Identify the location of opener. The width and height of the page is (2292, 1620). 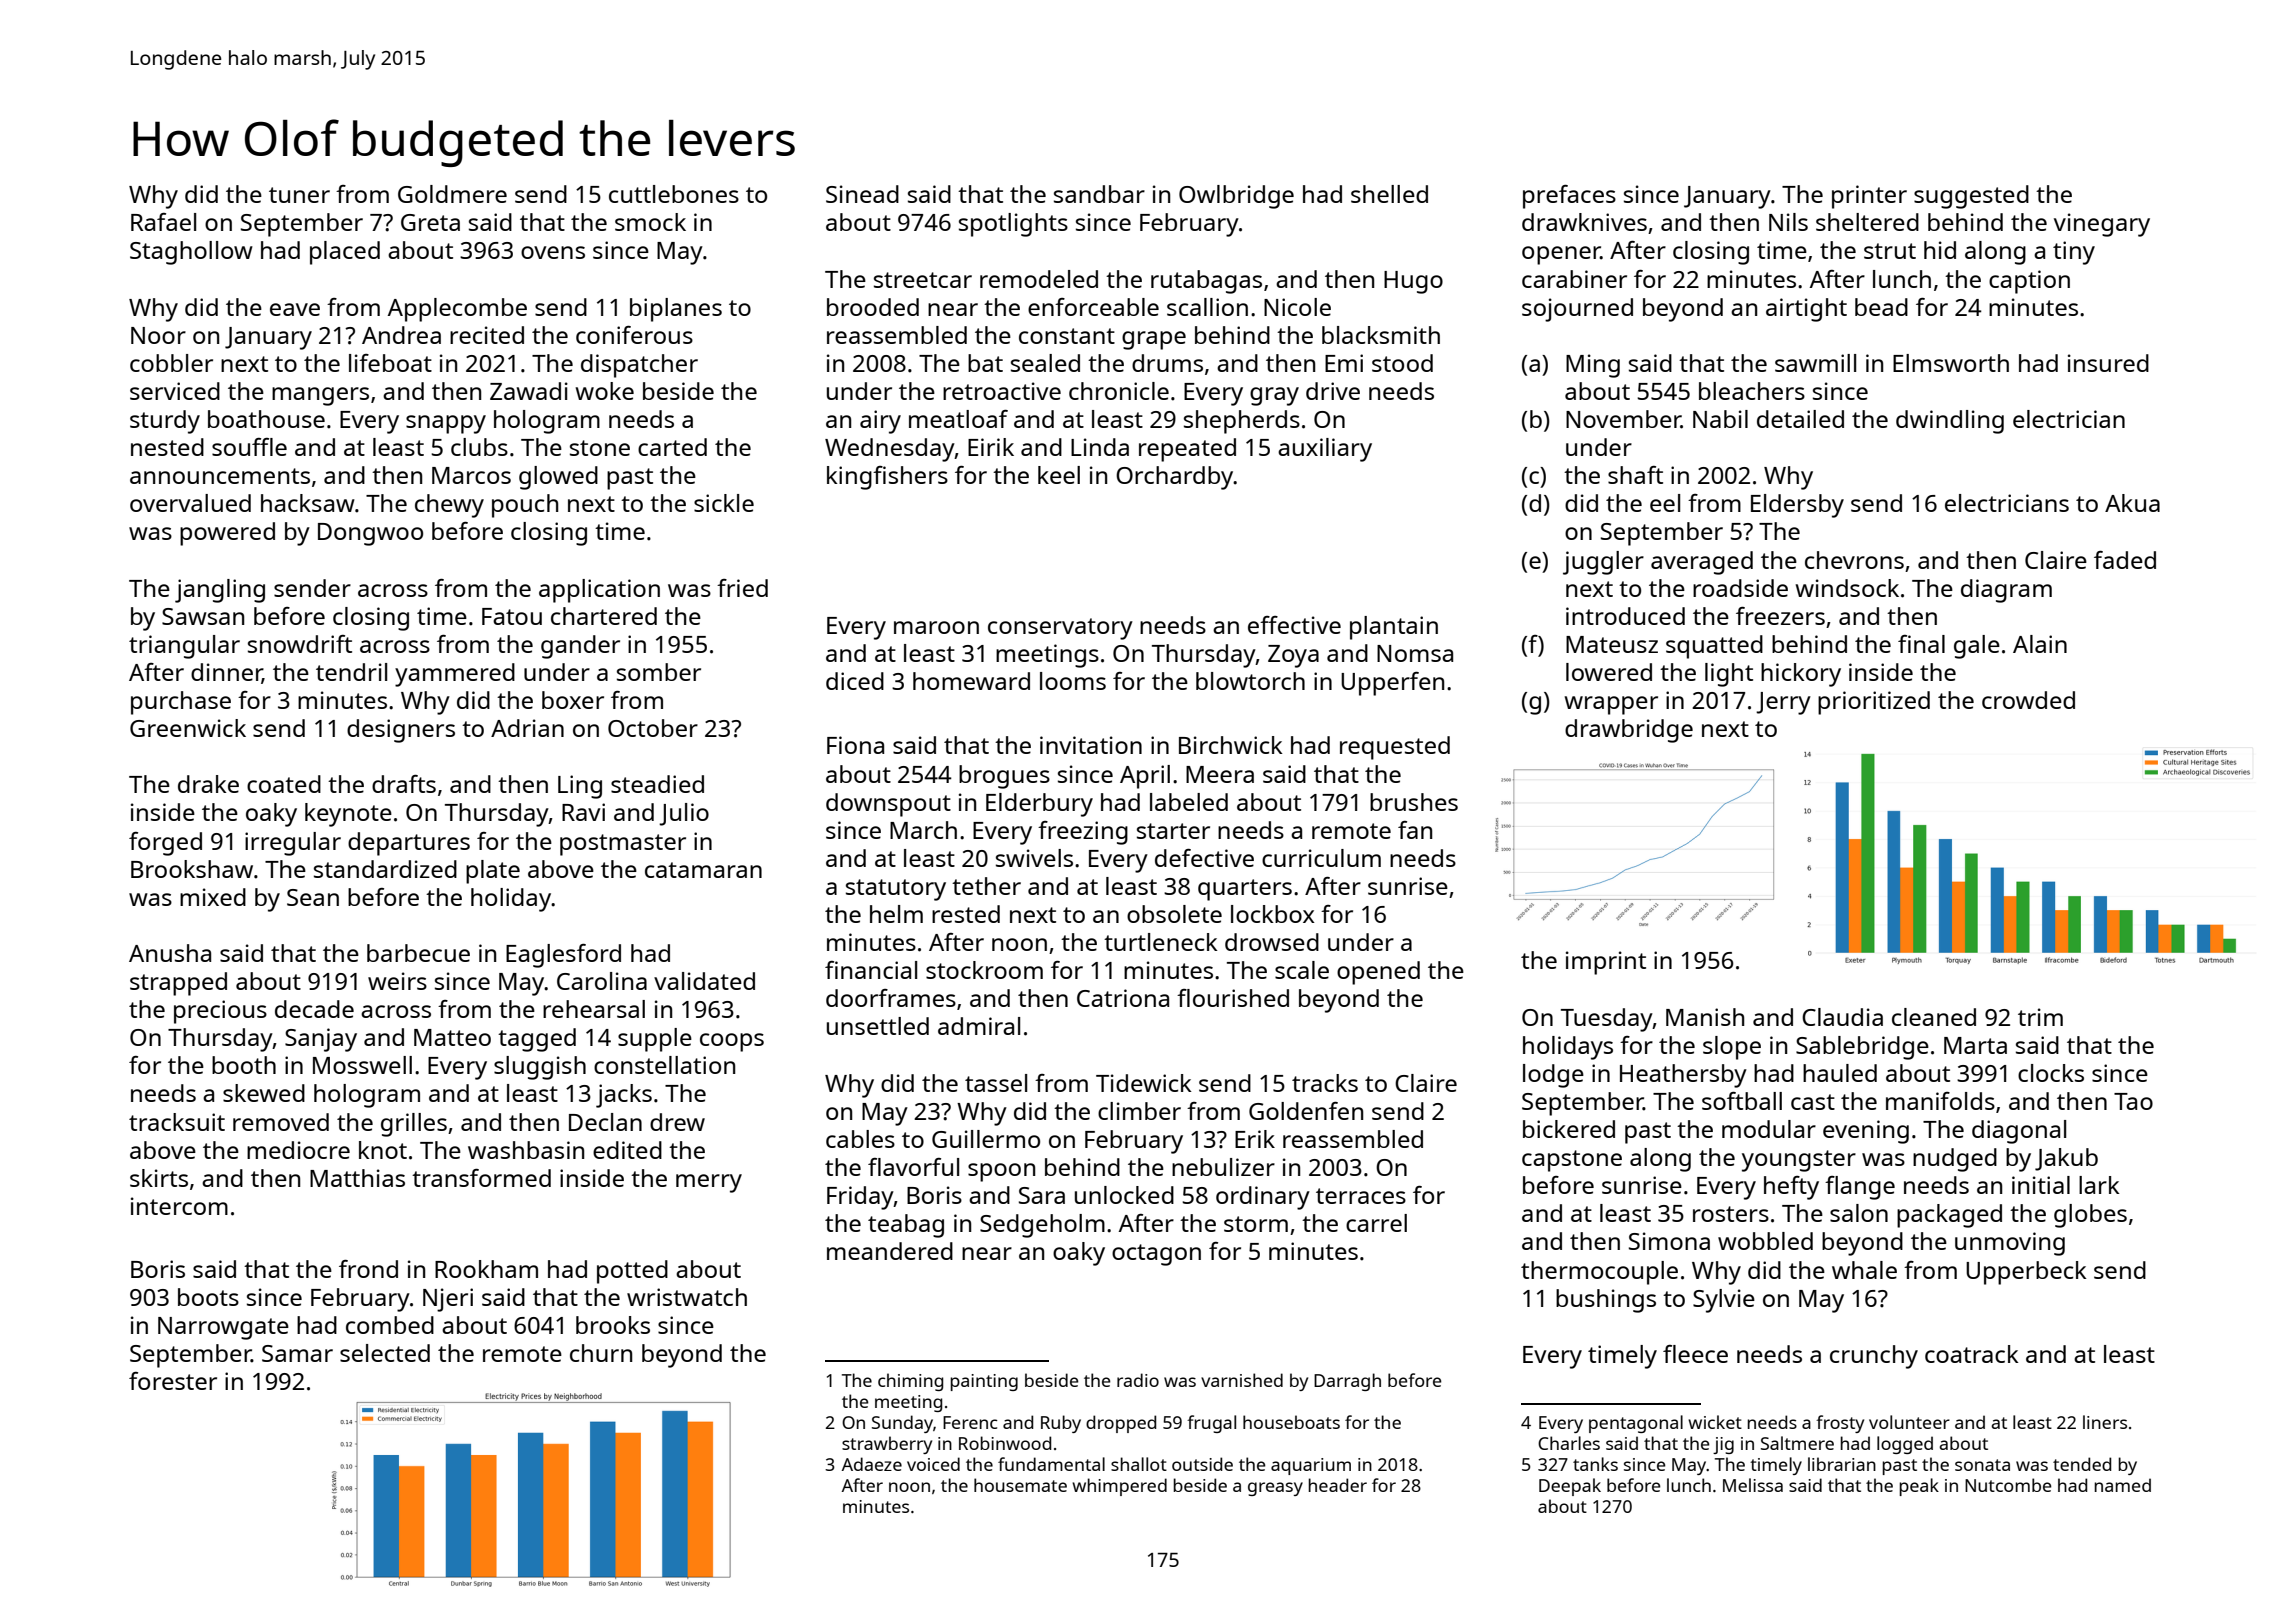
(1561, 255).
